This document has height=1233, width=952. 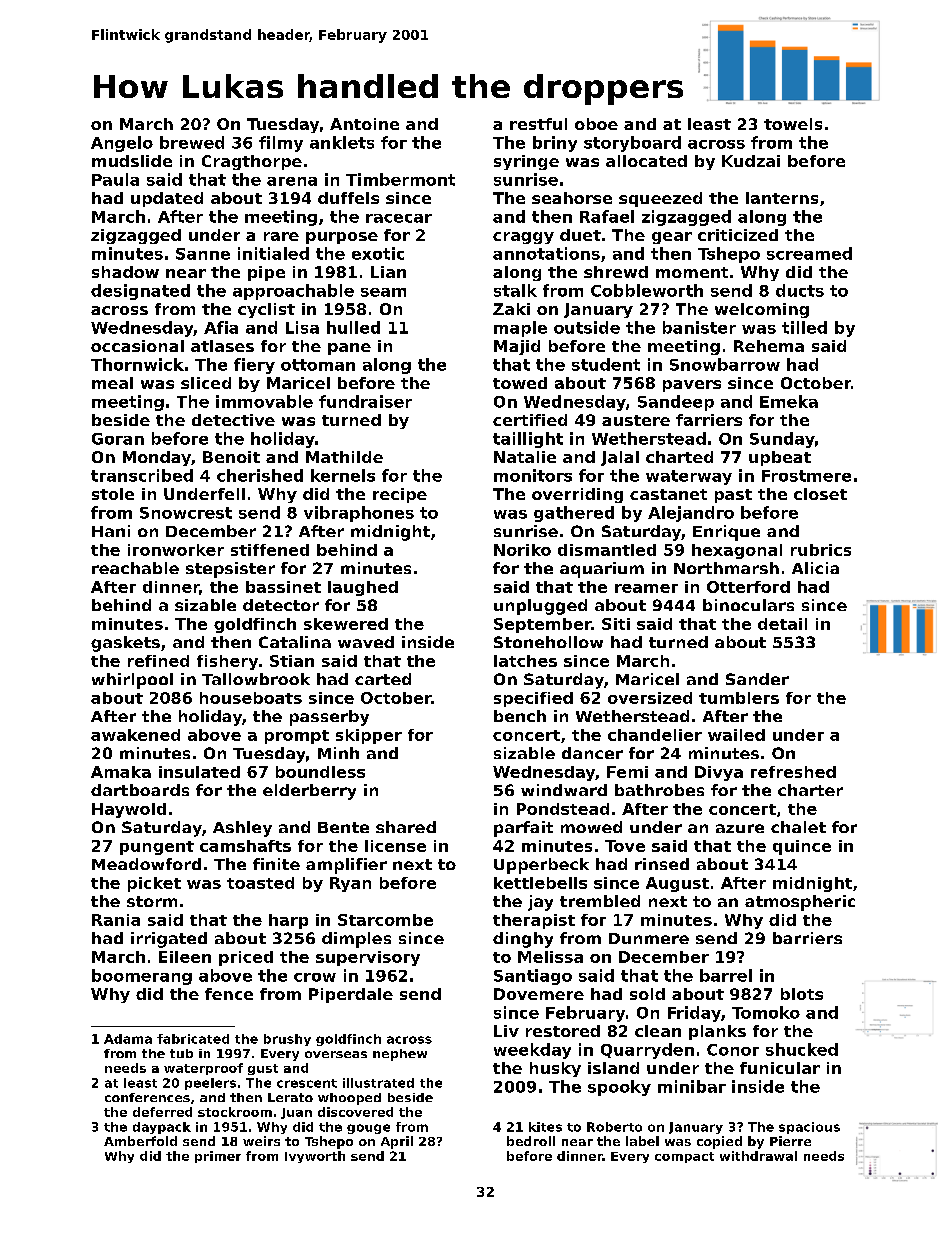 What do you see at coordinates (523, 940) in the document?
I see `dinghy` at bounding box center [523, 940].
